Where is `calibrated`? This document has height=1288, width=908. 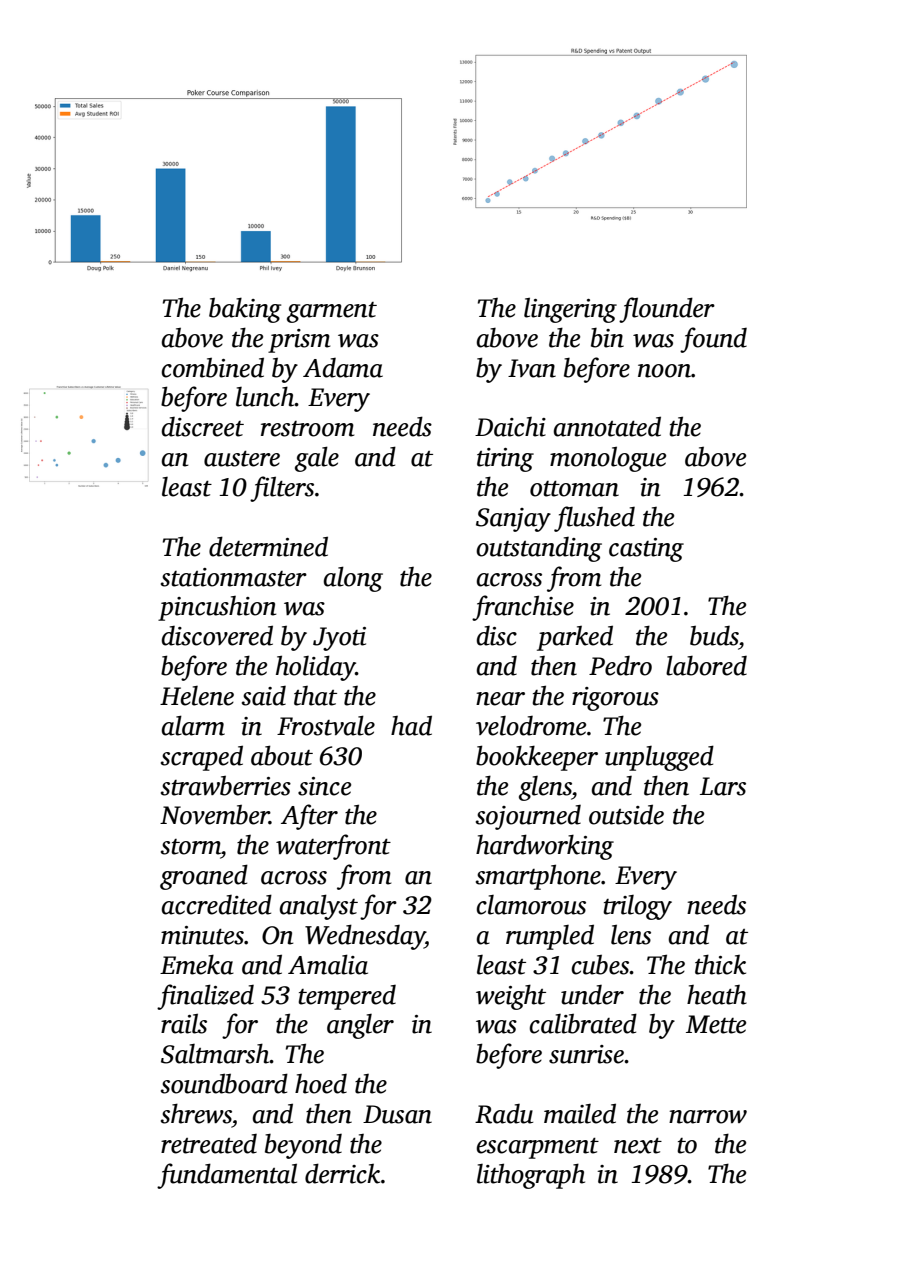
calibrated is located at coordinates (583, 1023).
